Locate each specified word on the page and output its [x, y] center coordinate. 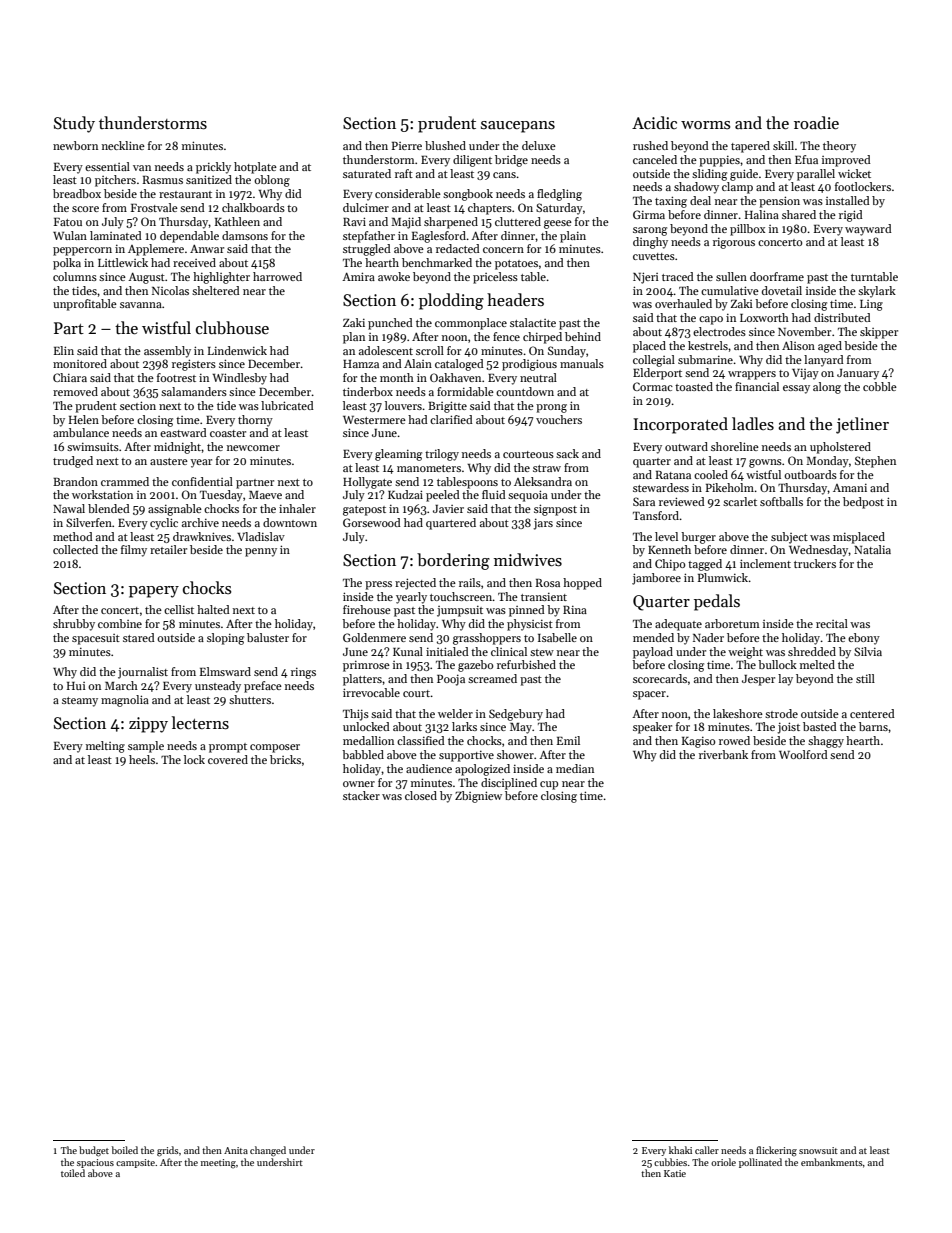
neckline [123, 145]
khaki [680, 1150]
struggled [367, 250]
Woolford [803, 754]
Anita [236, 1150]
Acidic [654, 122]
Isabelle [557, 637]
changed [268, 1151]
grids [168, 1151]
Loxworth [764, 317]
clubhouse [232, 327]
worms [705, 125]
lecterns [200, 723]
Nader [708, 637]
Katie [675, 1173]
